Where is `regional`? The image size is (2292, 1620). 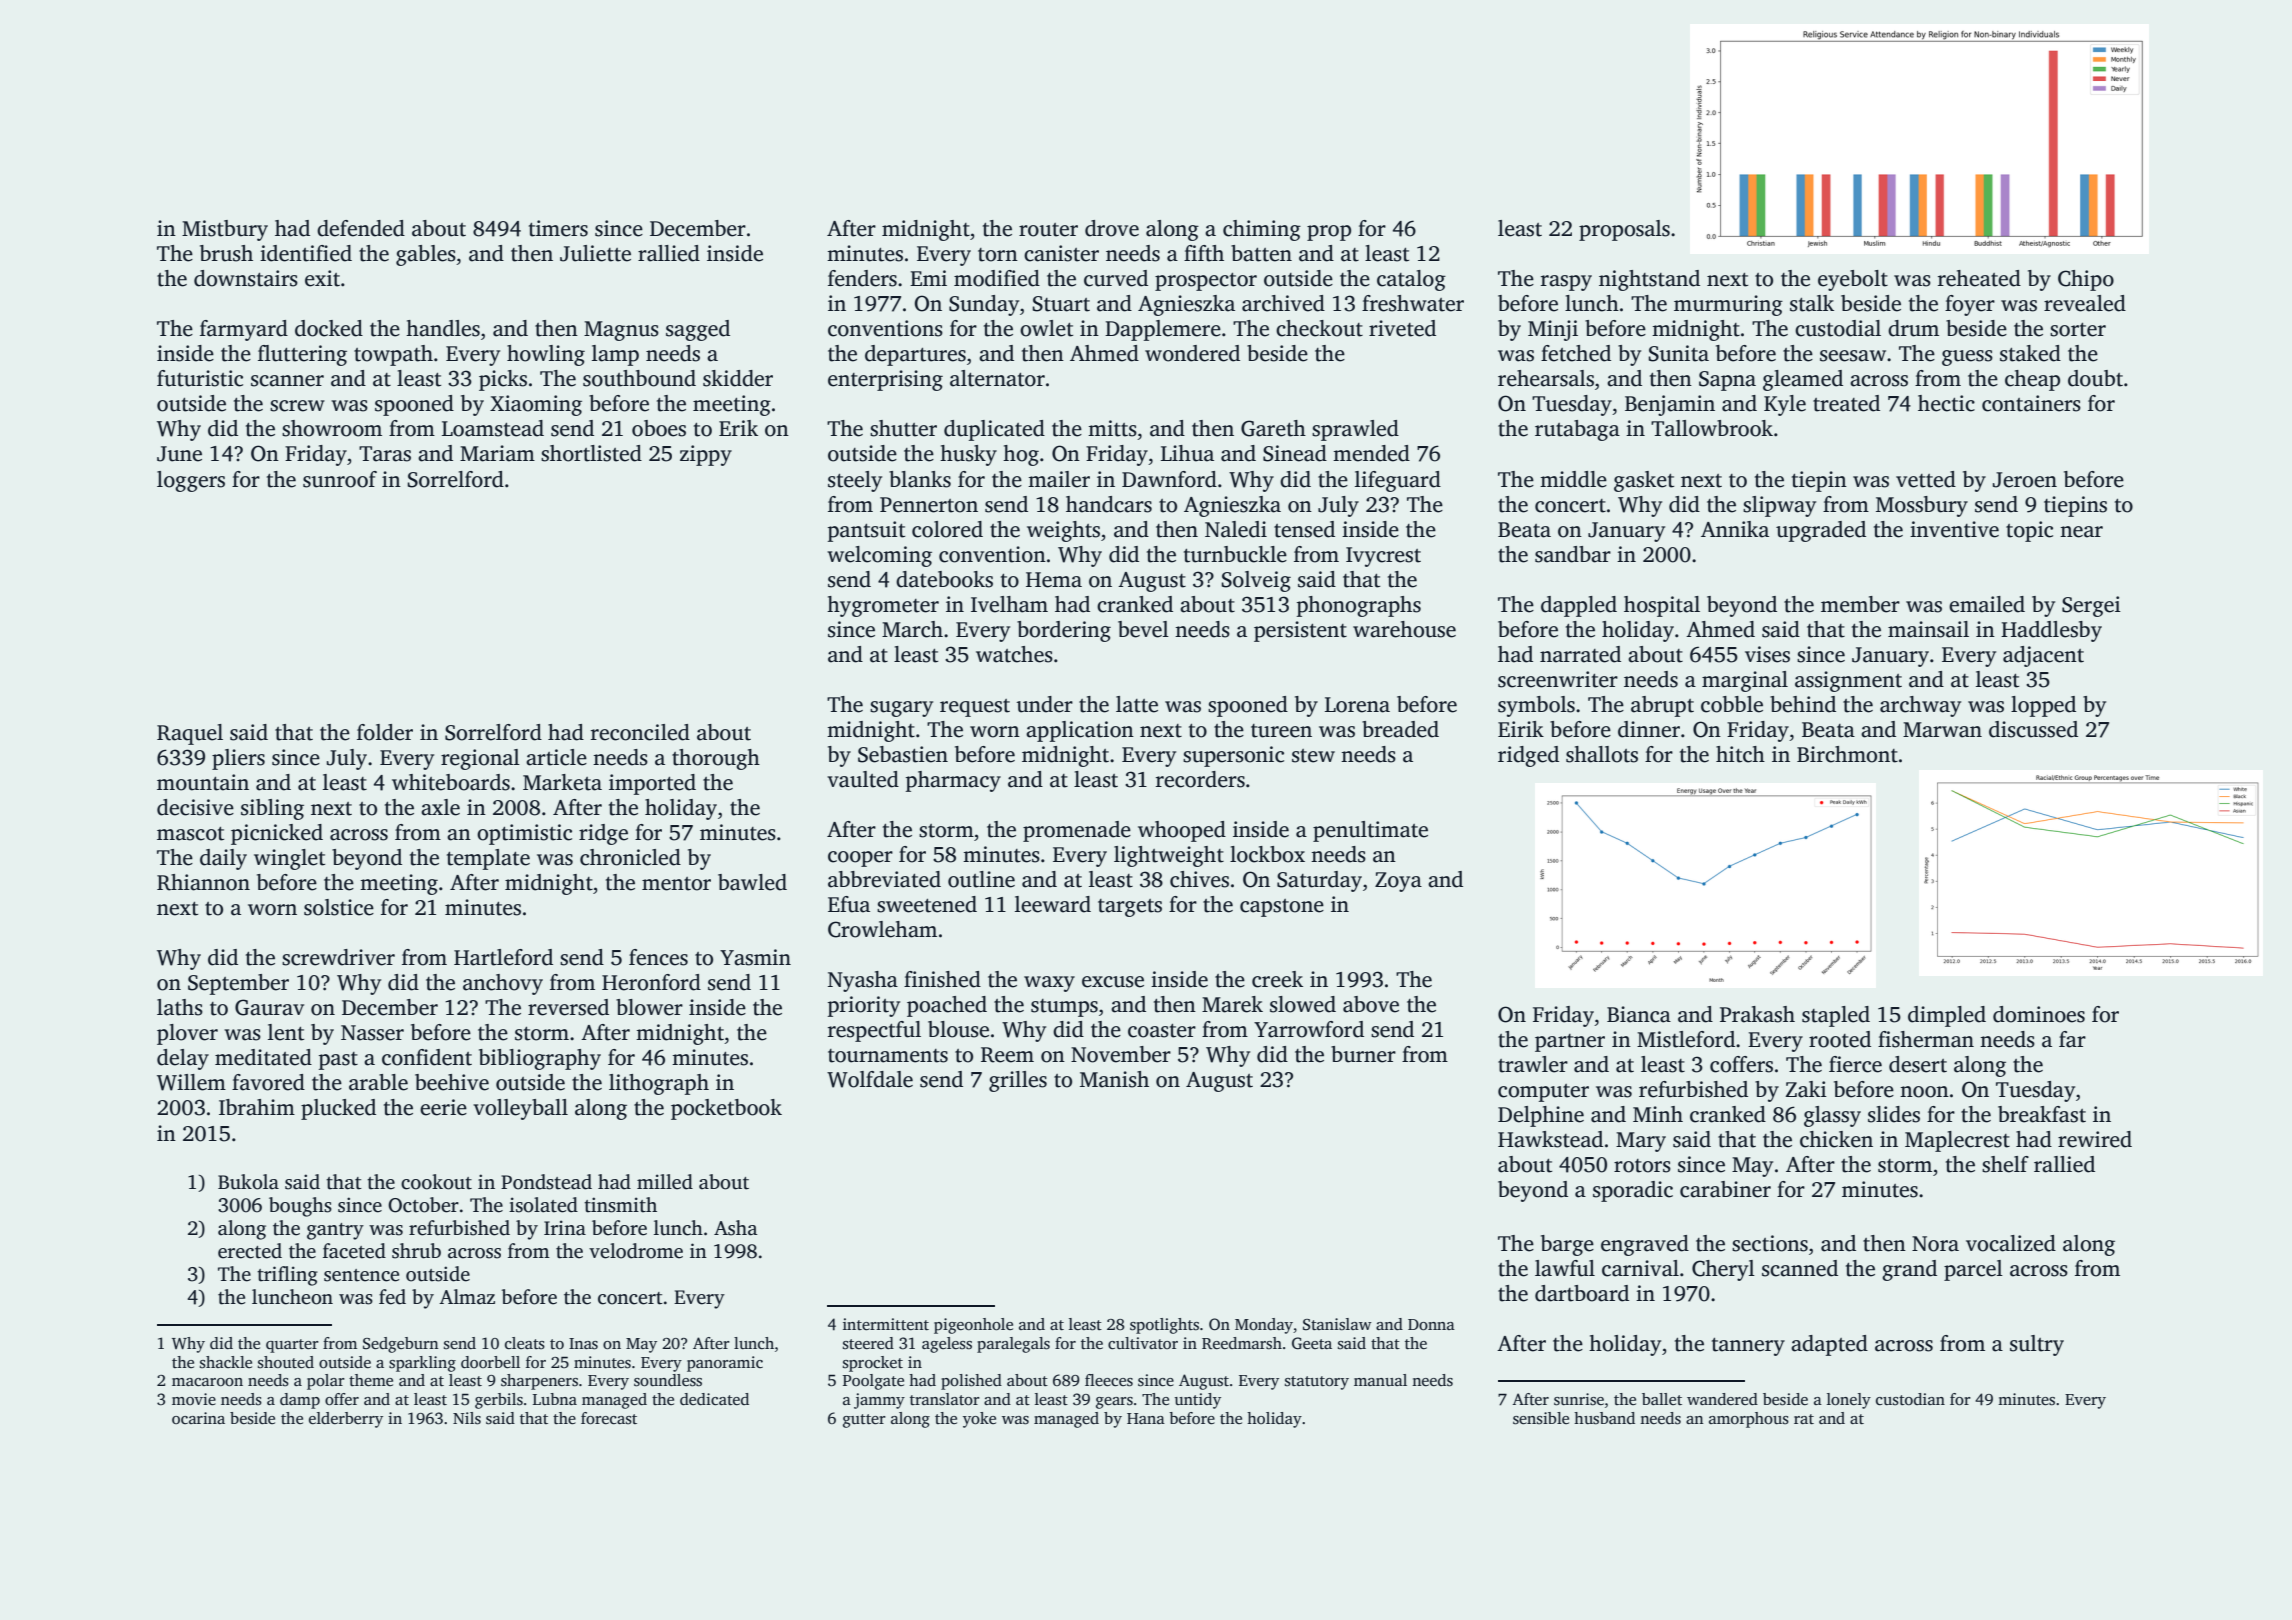 regional is located at coordinates (480, 759).
